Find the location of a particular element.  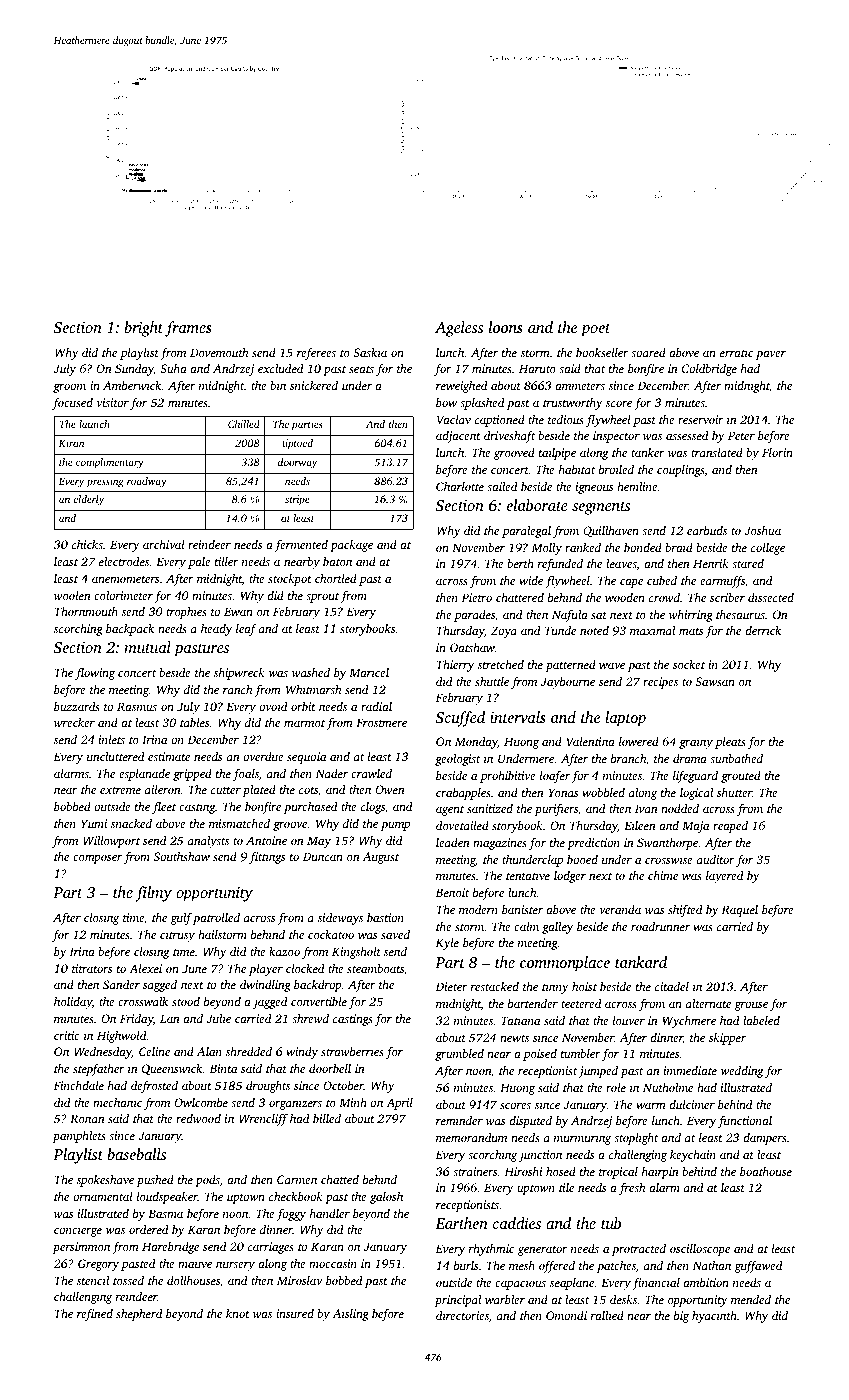

Ageless is located at coordinates (459, 329).
